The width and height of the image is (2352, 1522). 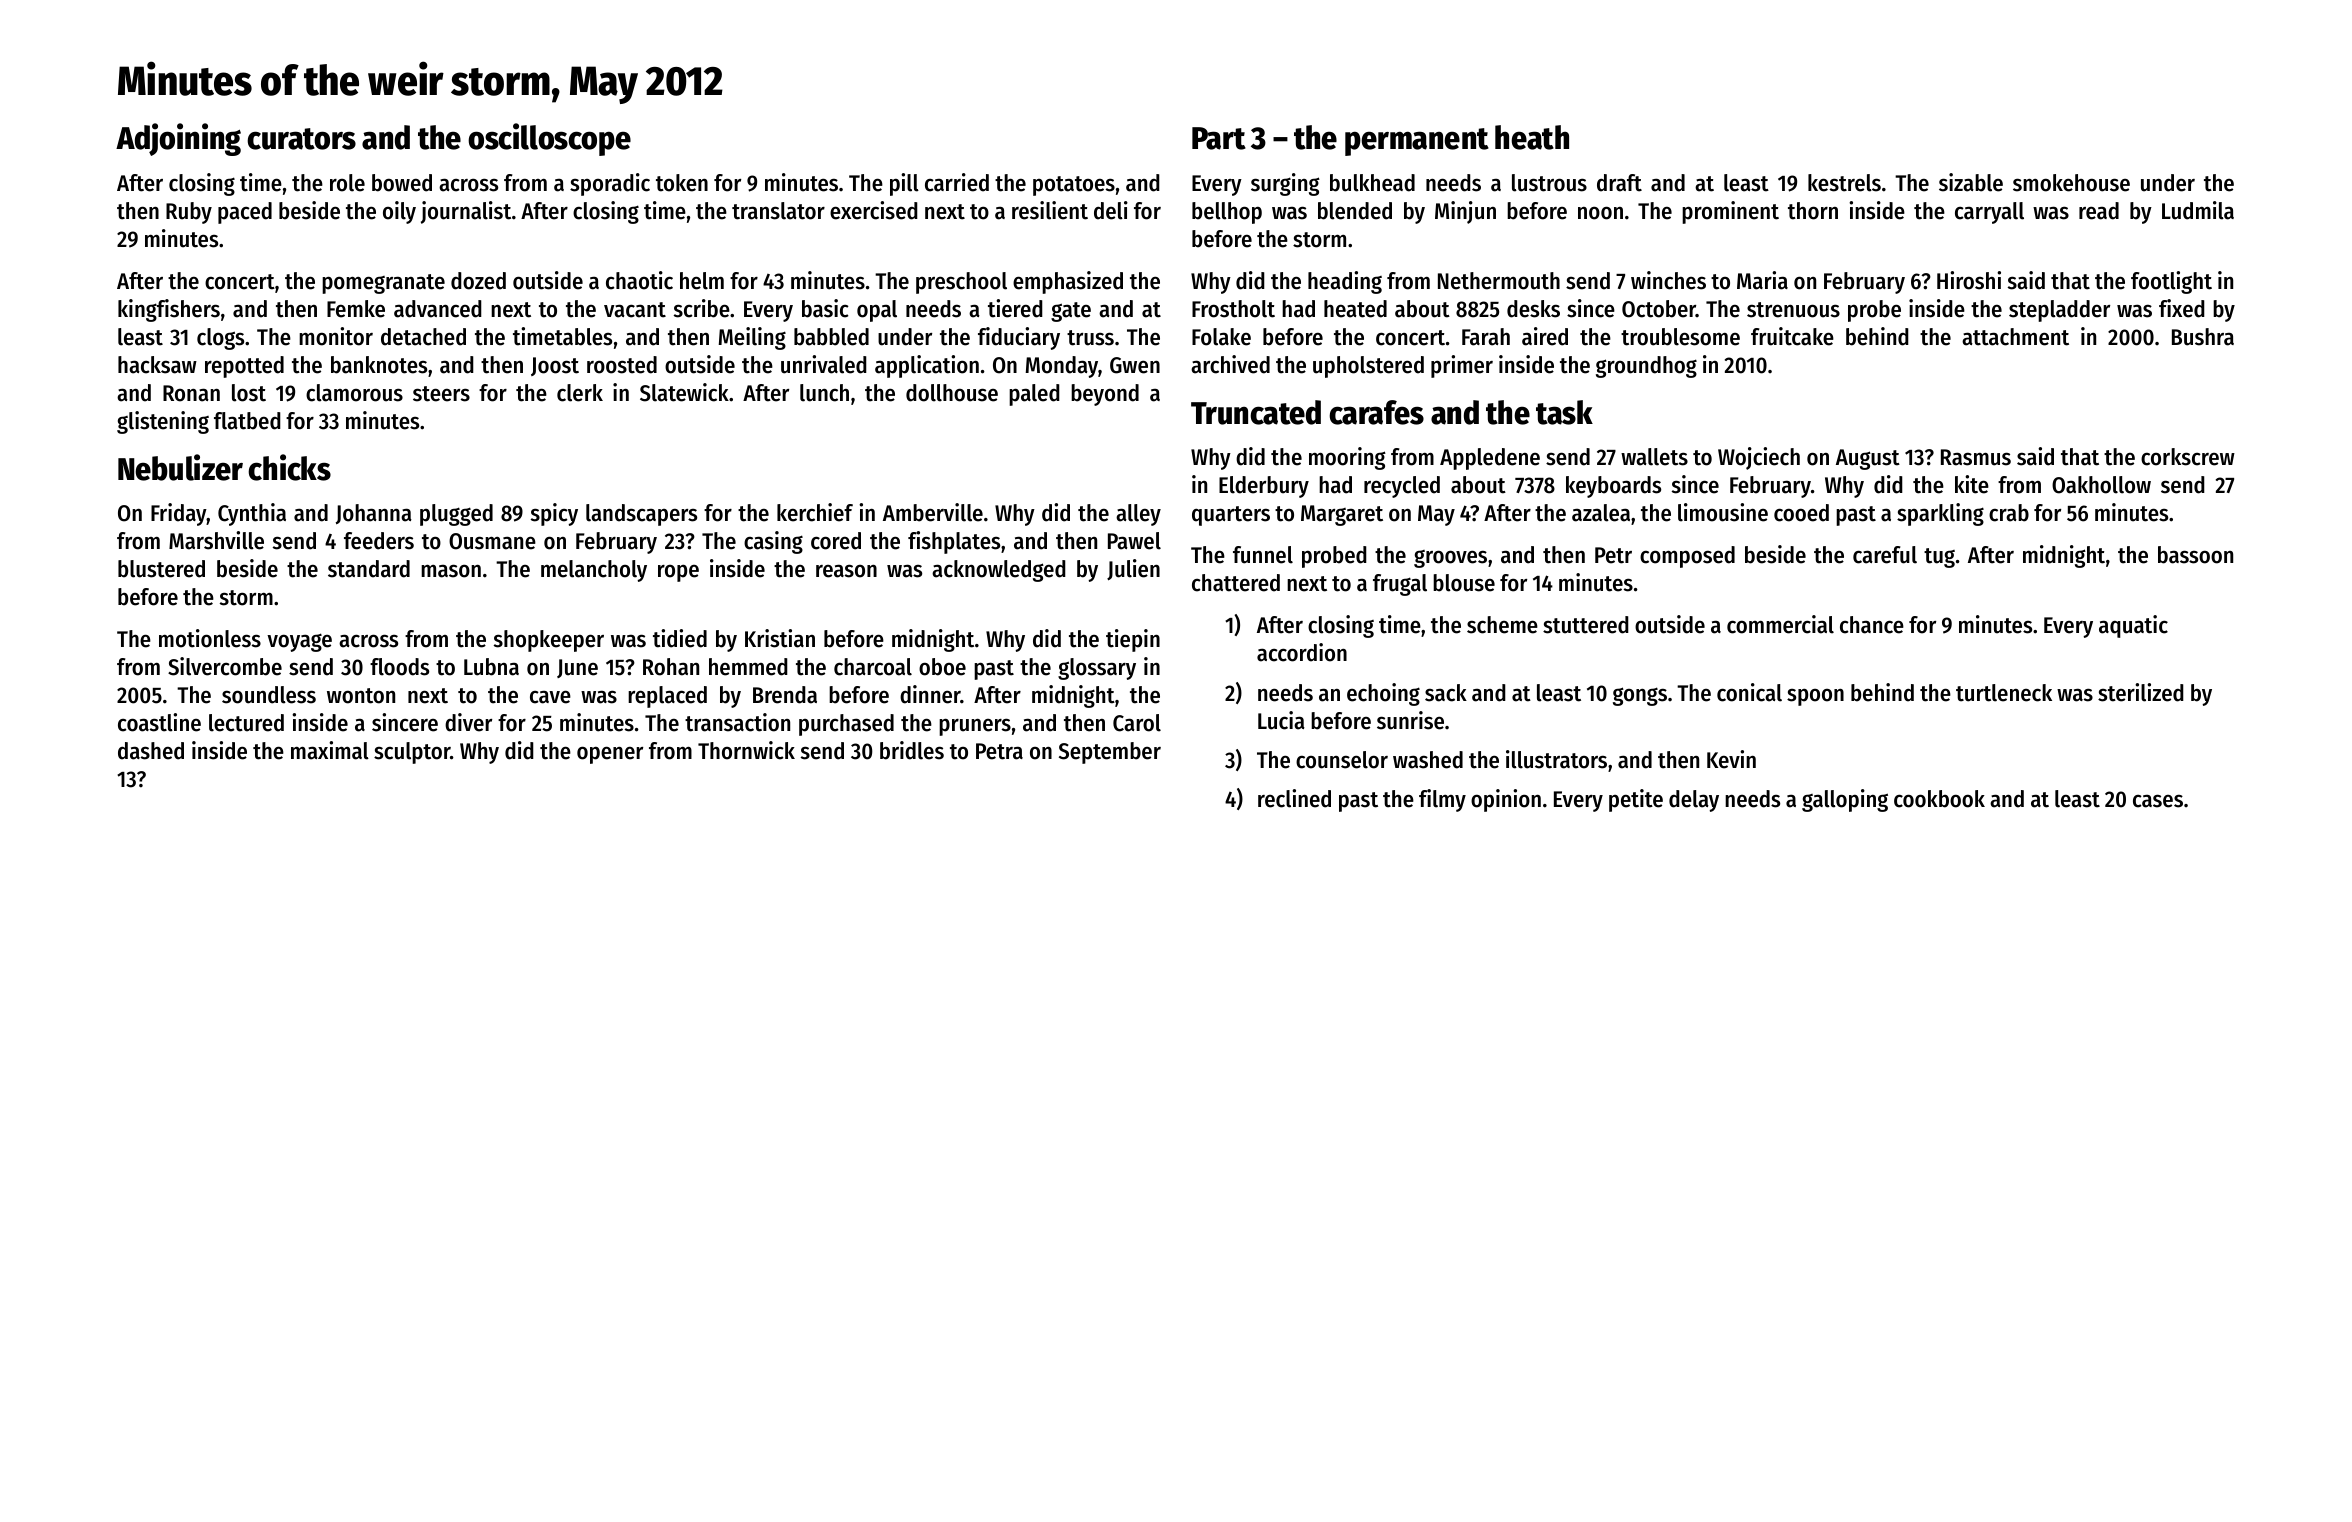 I want to click on bridles, so click(x=912, y=750).
